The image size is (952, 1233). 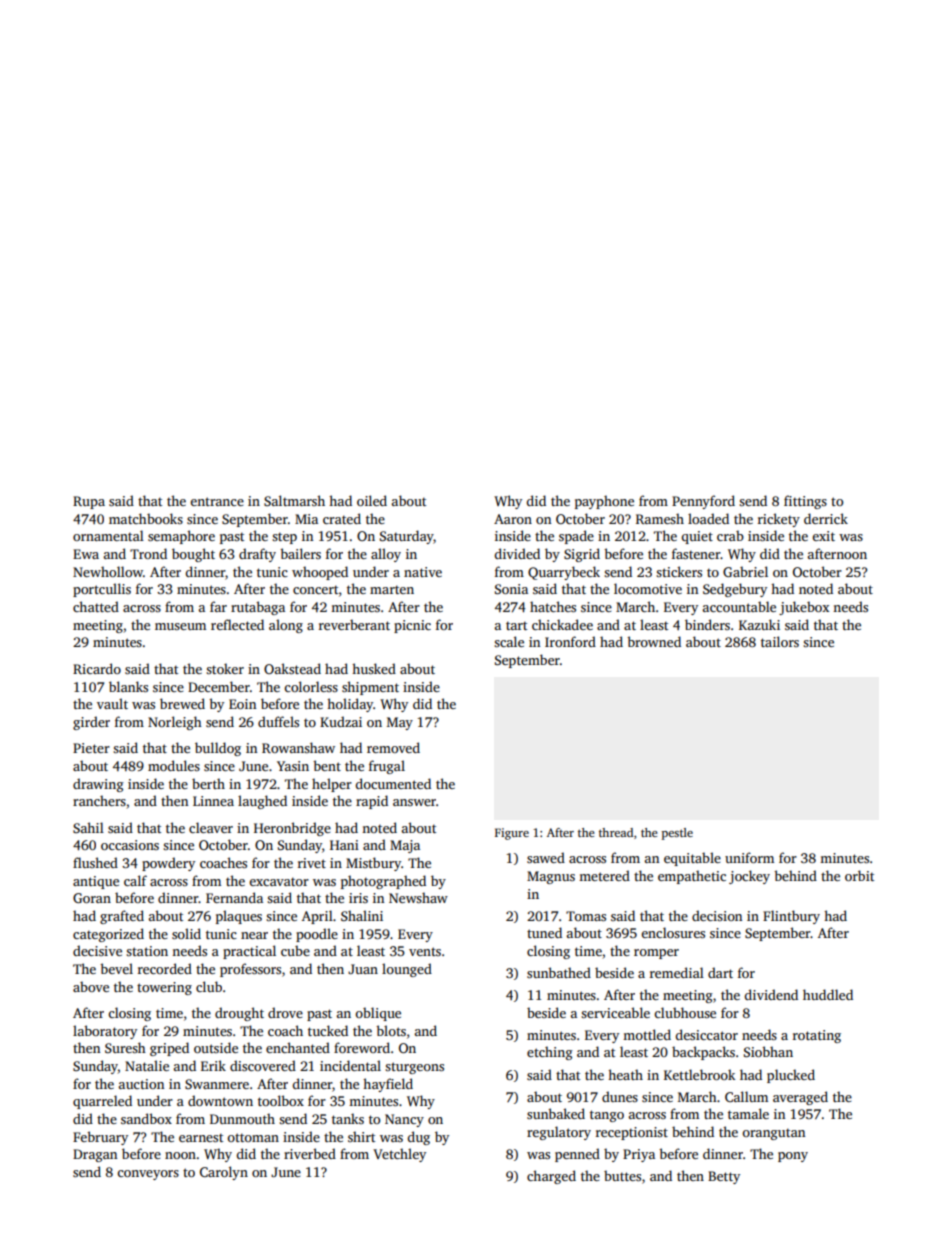 What do you see at coordinates (88, 827) in the page?
I see `Sahil` at bounding box center [88, 827].
